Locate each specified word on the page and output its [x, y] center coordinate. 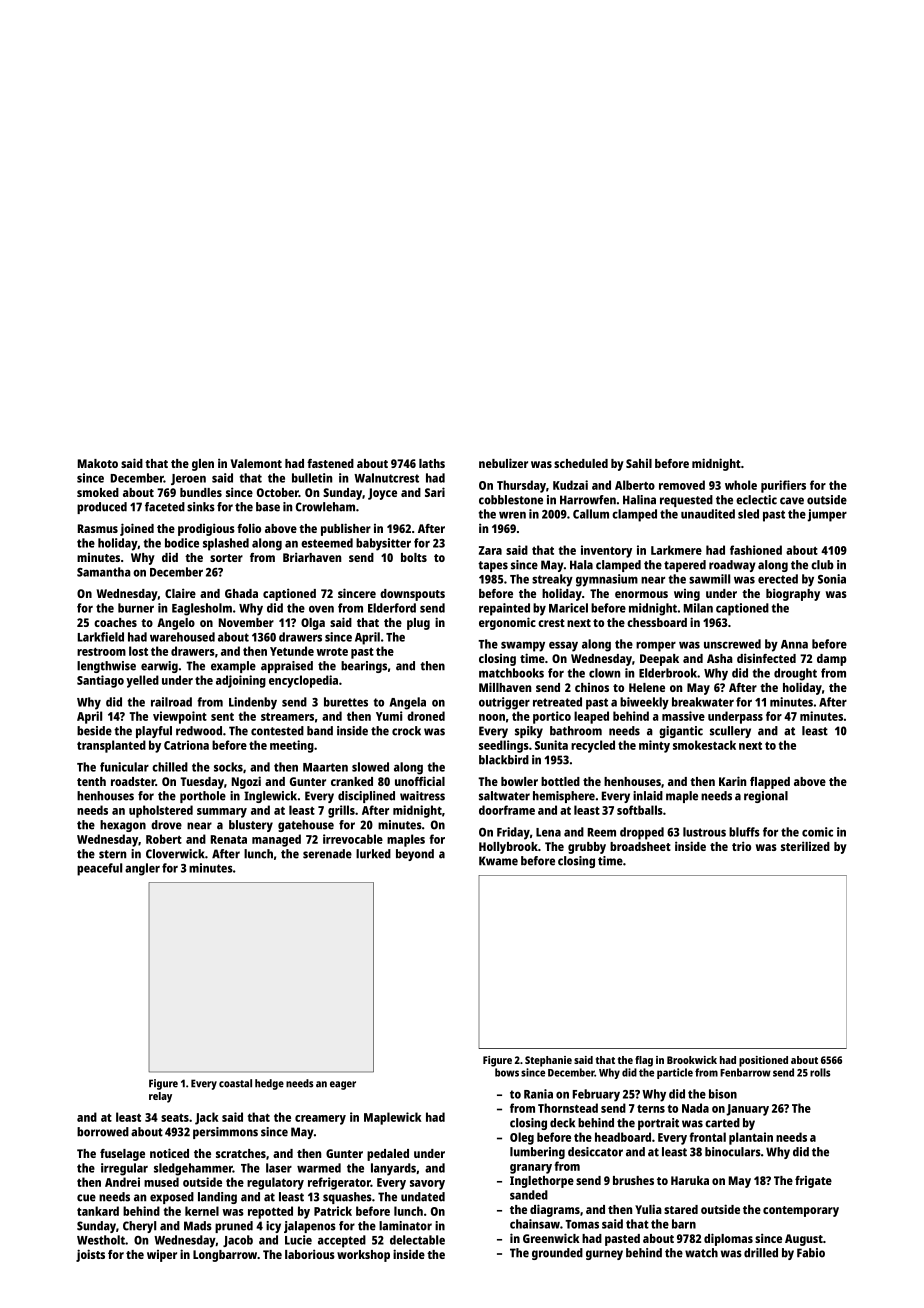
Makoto [98, 463]
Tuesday [202, 783]
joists [90, 1255]
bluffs [744, 832]
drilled [761, 1253]
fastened [330, 463]
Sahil [639, 463]
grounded [557, 1254]
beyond [415, 855]
